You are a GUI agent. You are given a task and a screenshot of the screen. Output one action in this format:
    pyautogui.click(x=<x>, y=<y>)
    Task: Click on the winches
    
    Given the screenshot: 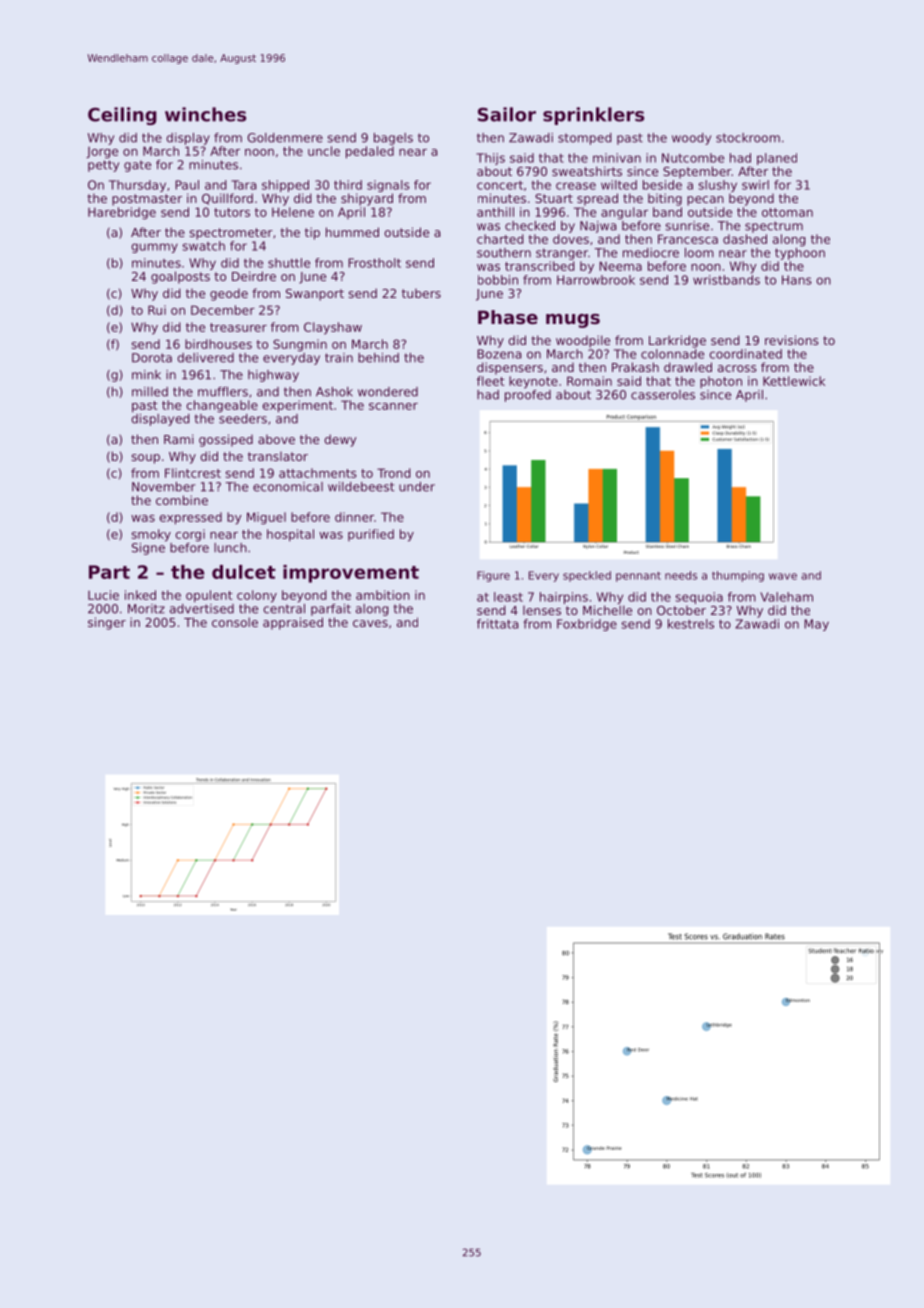 What is the action you would take?
    pyautogui.click(x=205, y=114)
